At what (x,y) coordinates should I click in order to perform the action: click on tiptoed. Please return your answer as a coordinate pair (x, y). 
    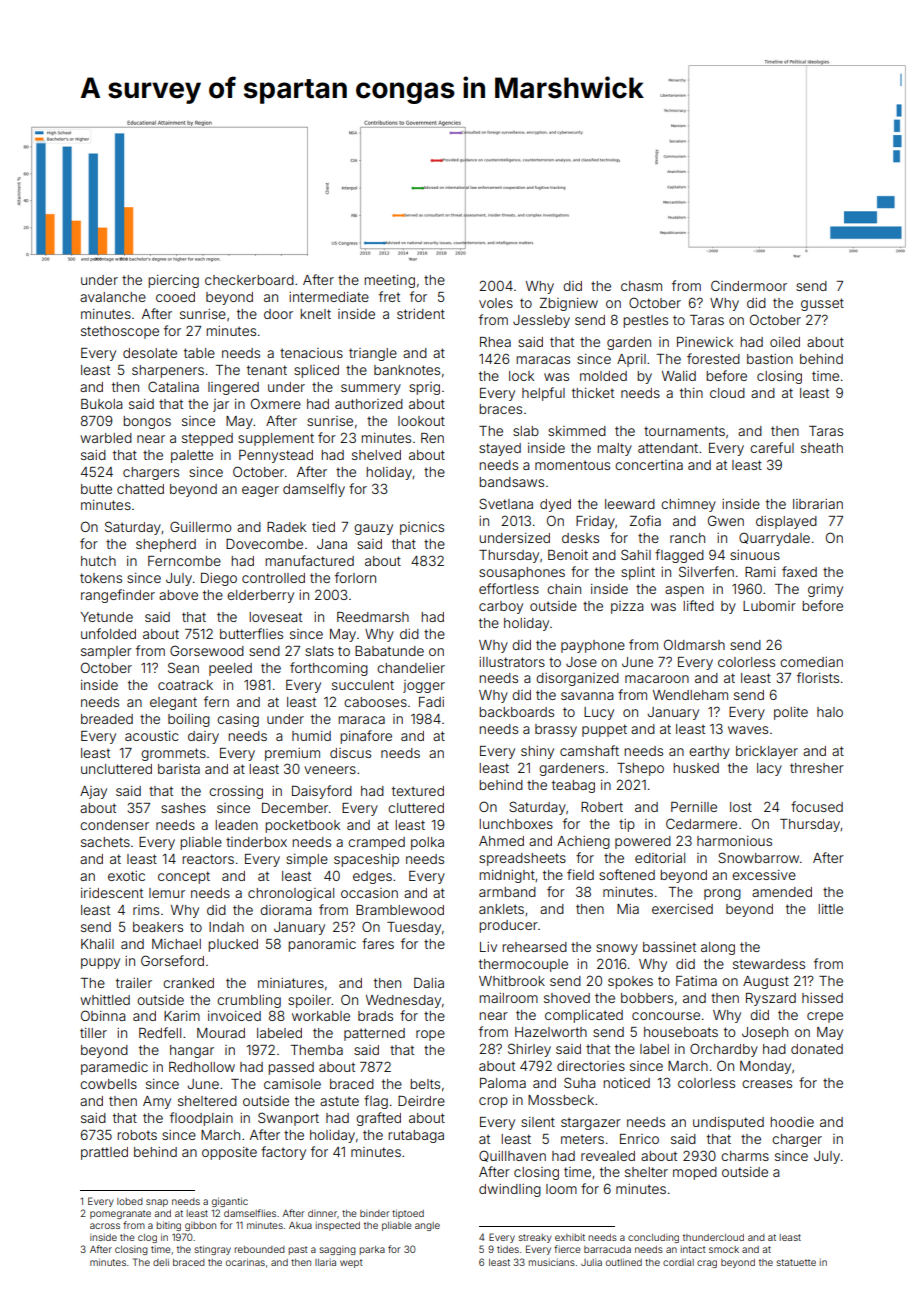
    Looking at the image, I should click on (408, 1214).
